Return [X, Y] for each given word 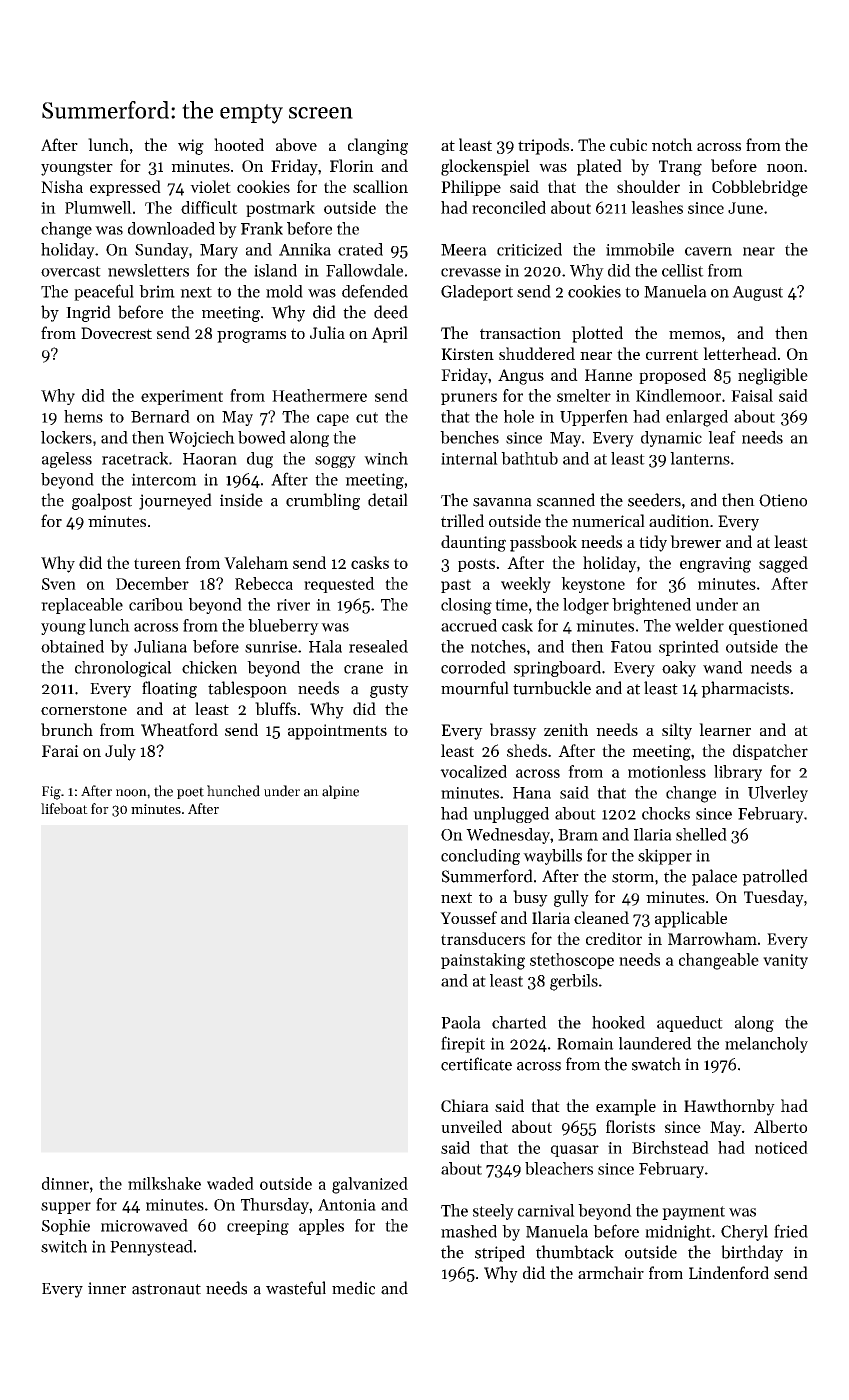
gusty [389, 691]
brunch [67, 729]
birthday [752, 1253]
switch [64, 1246]
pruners [469, 399]
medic [353, 1288]
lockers [66, 437]
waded [230, 1183]
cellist [683, 270]
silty [677, 731]
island [275, 270]
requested [339, 585]
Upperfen [594, 418]
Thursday [275, 1206]
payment [693, 1213]
